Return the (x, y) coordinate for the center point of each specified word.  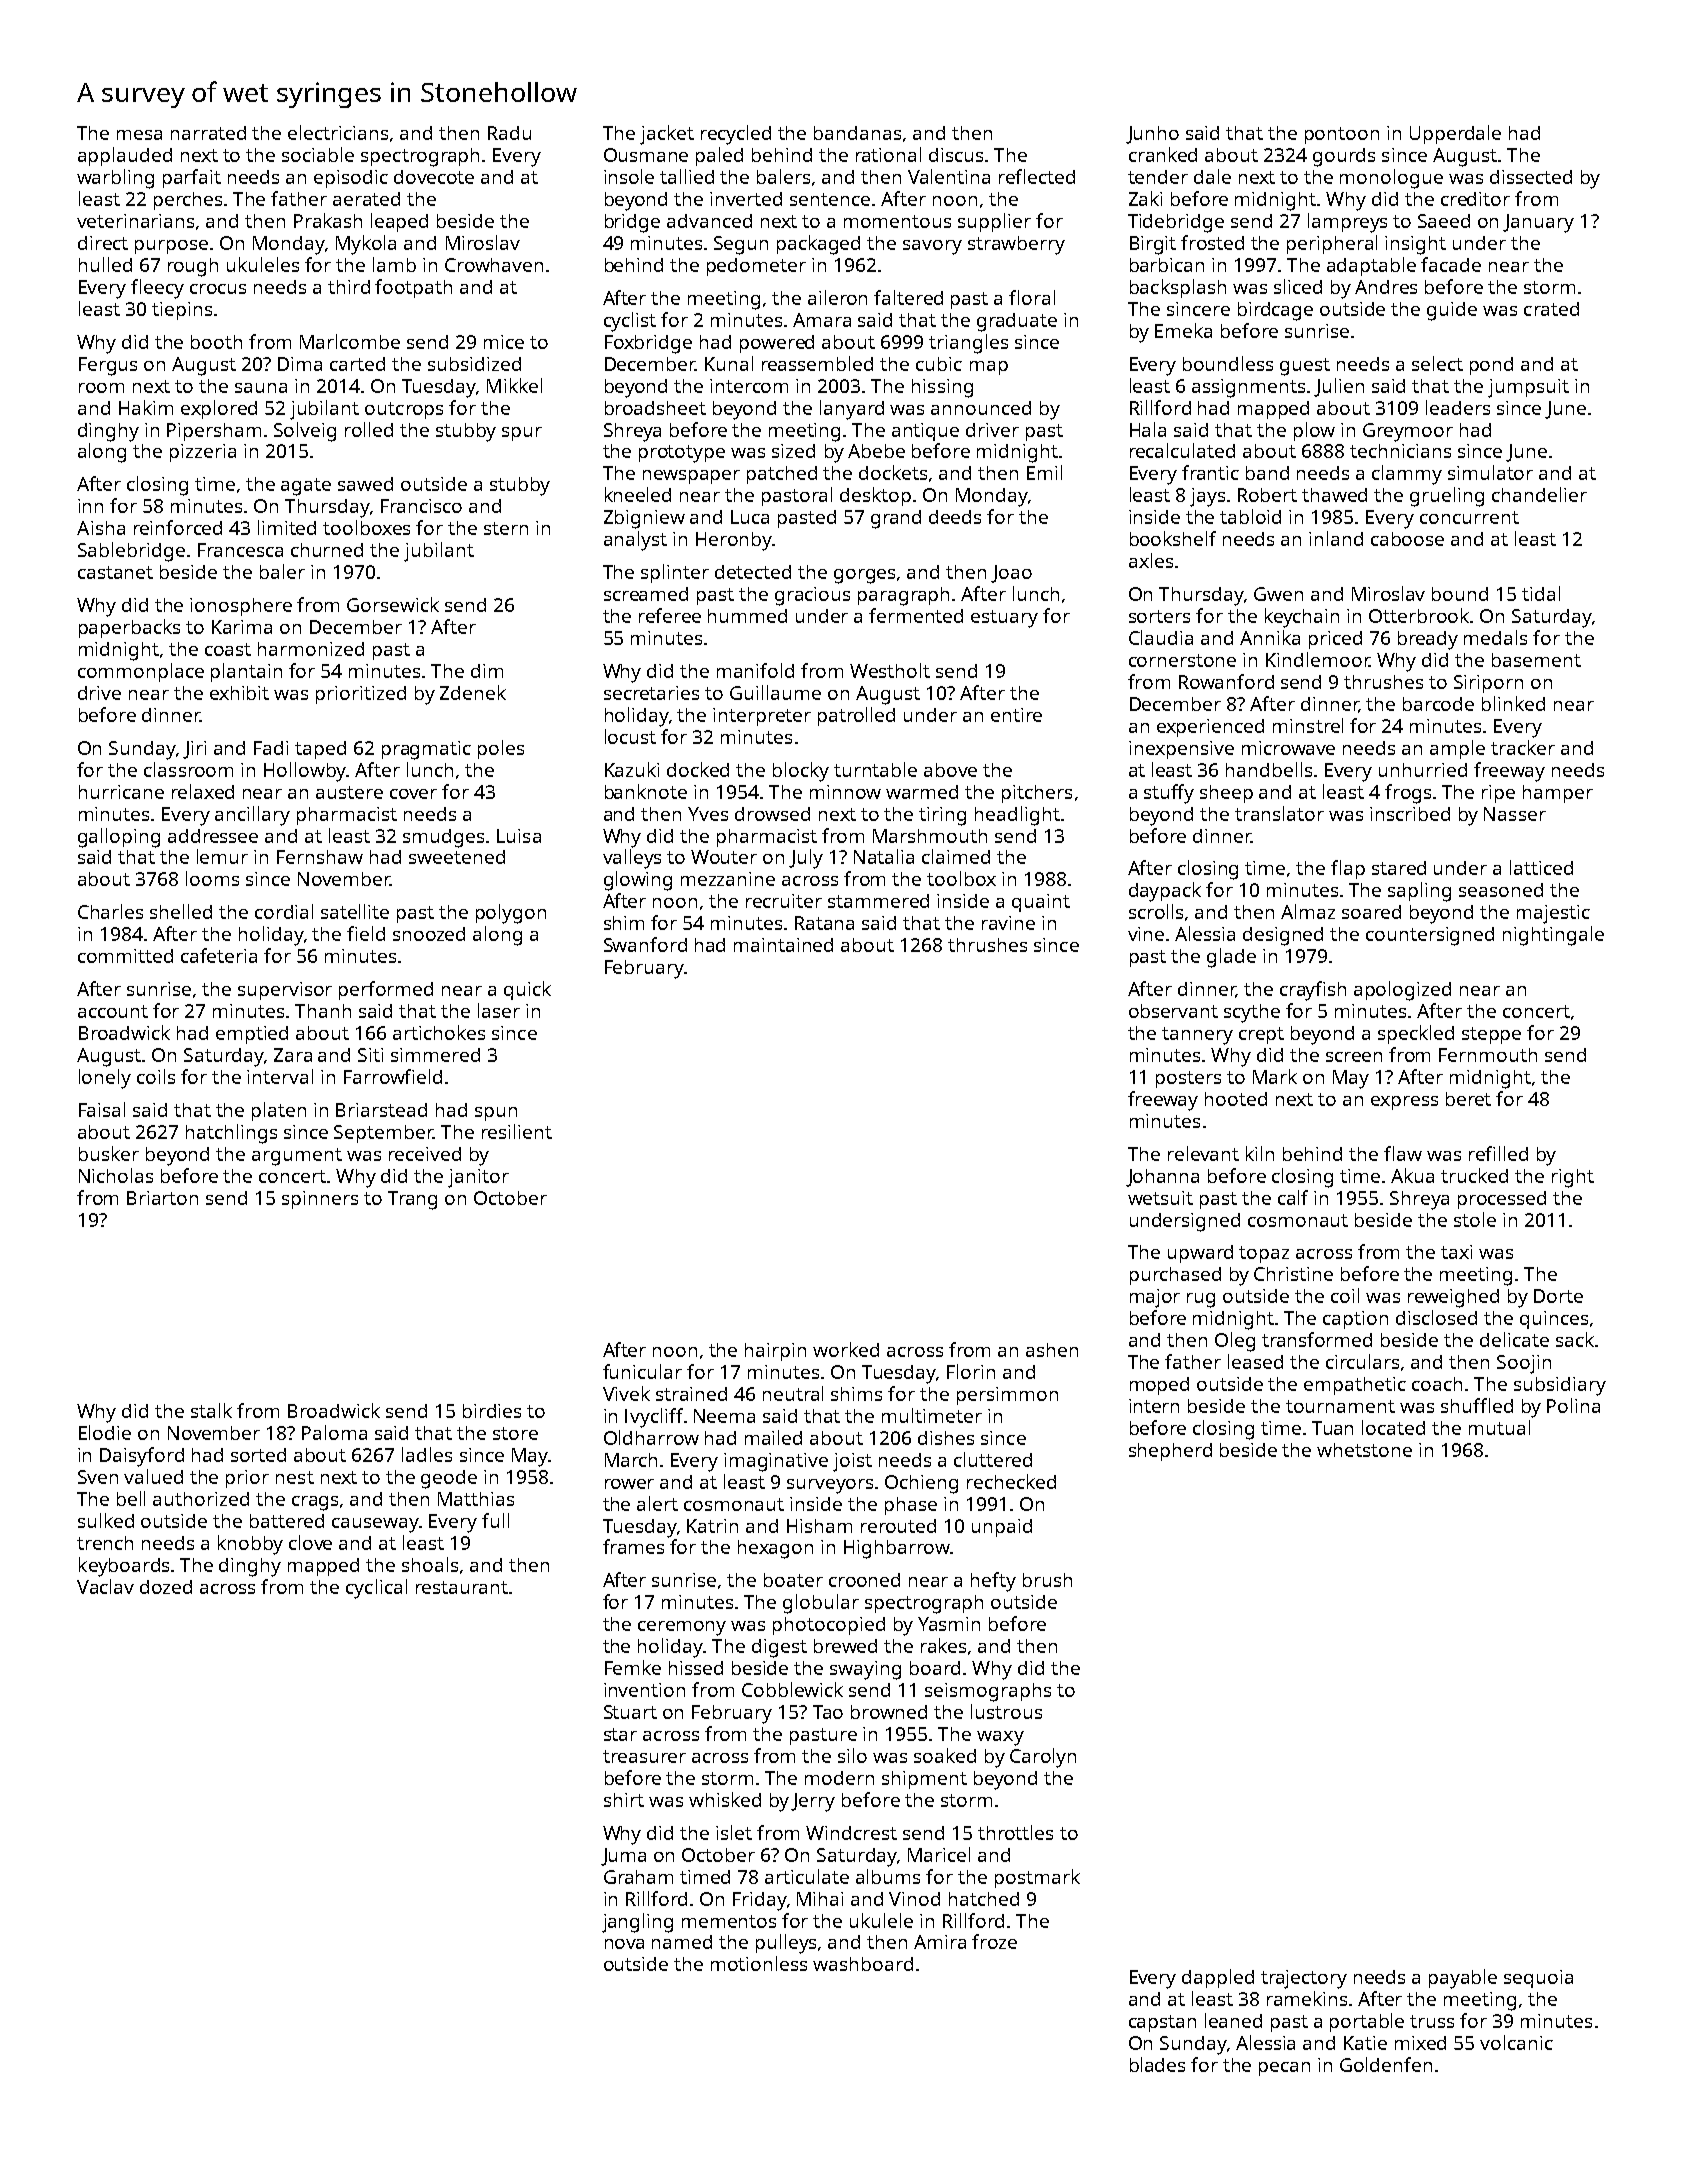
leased (1255, 1361)
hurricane (121, 792)
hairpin (775, 1352)
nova (624, 1944)
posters (1188, 1079)
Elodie (105, 1432)
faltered (908, 297)
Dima (300, 364)
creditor (1475, 199)
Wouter (724, 857)
